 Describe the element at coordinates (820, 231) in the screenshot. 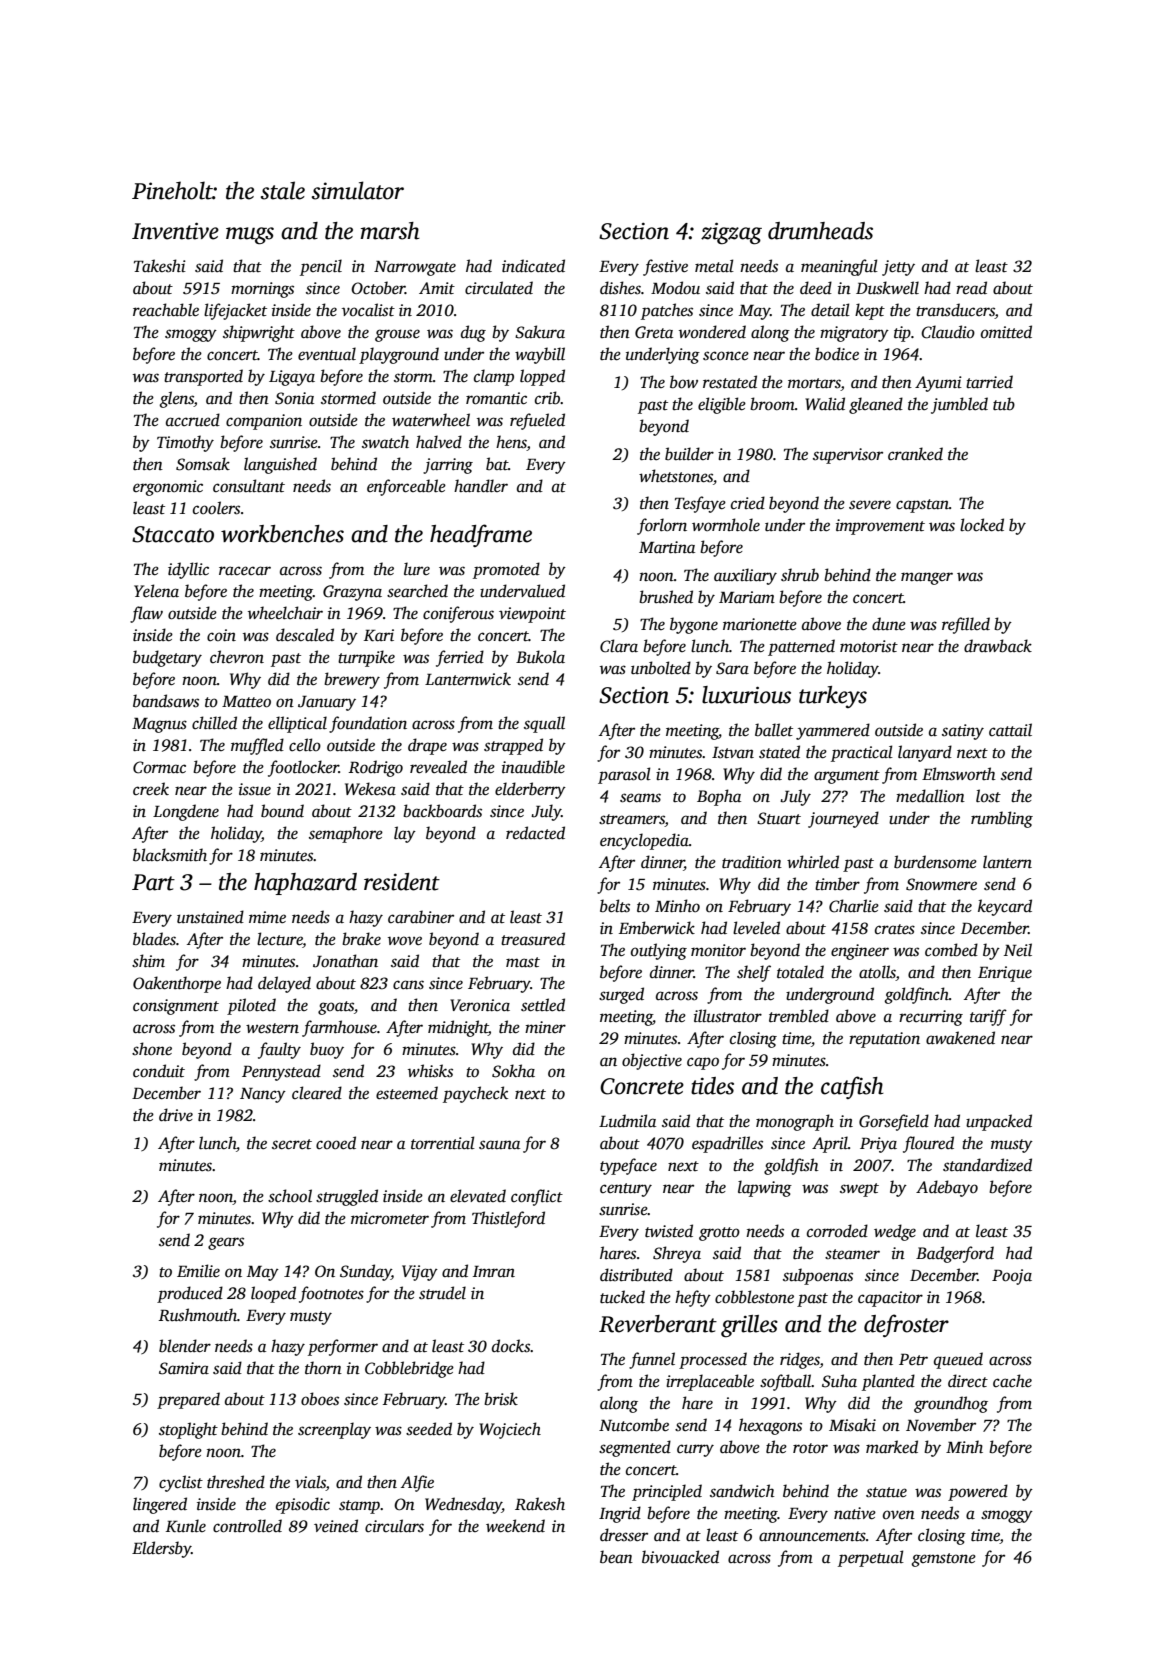

I see `drumheads` at that location.
